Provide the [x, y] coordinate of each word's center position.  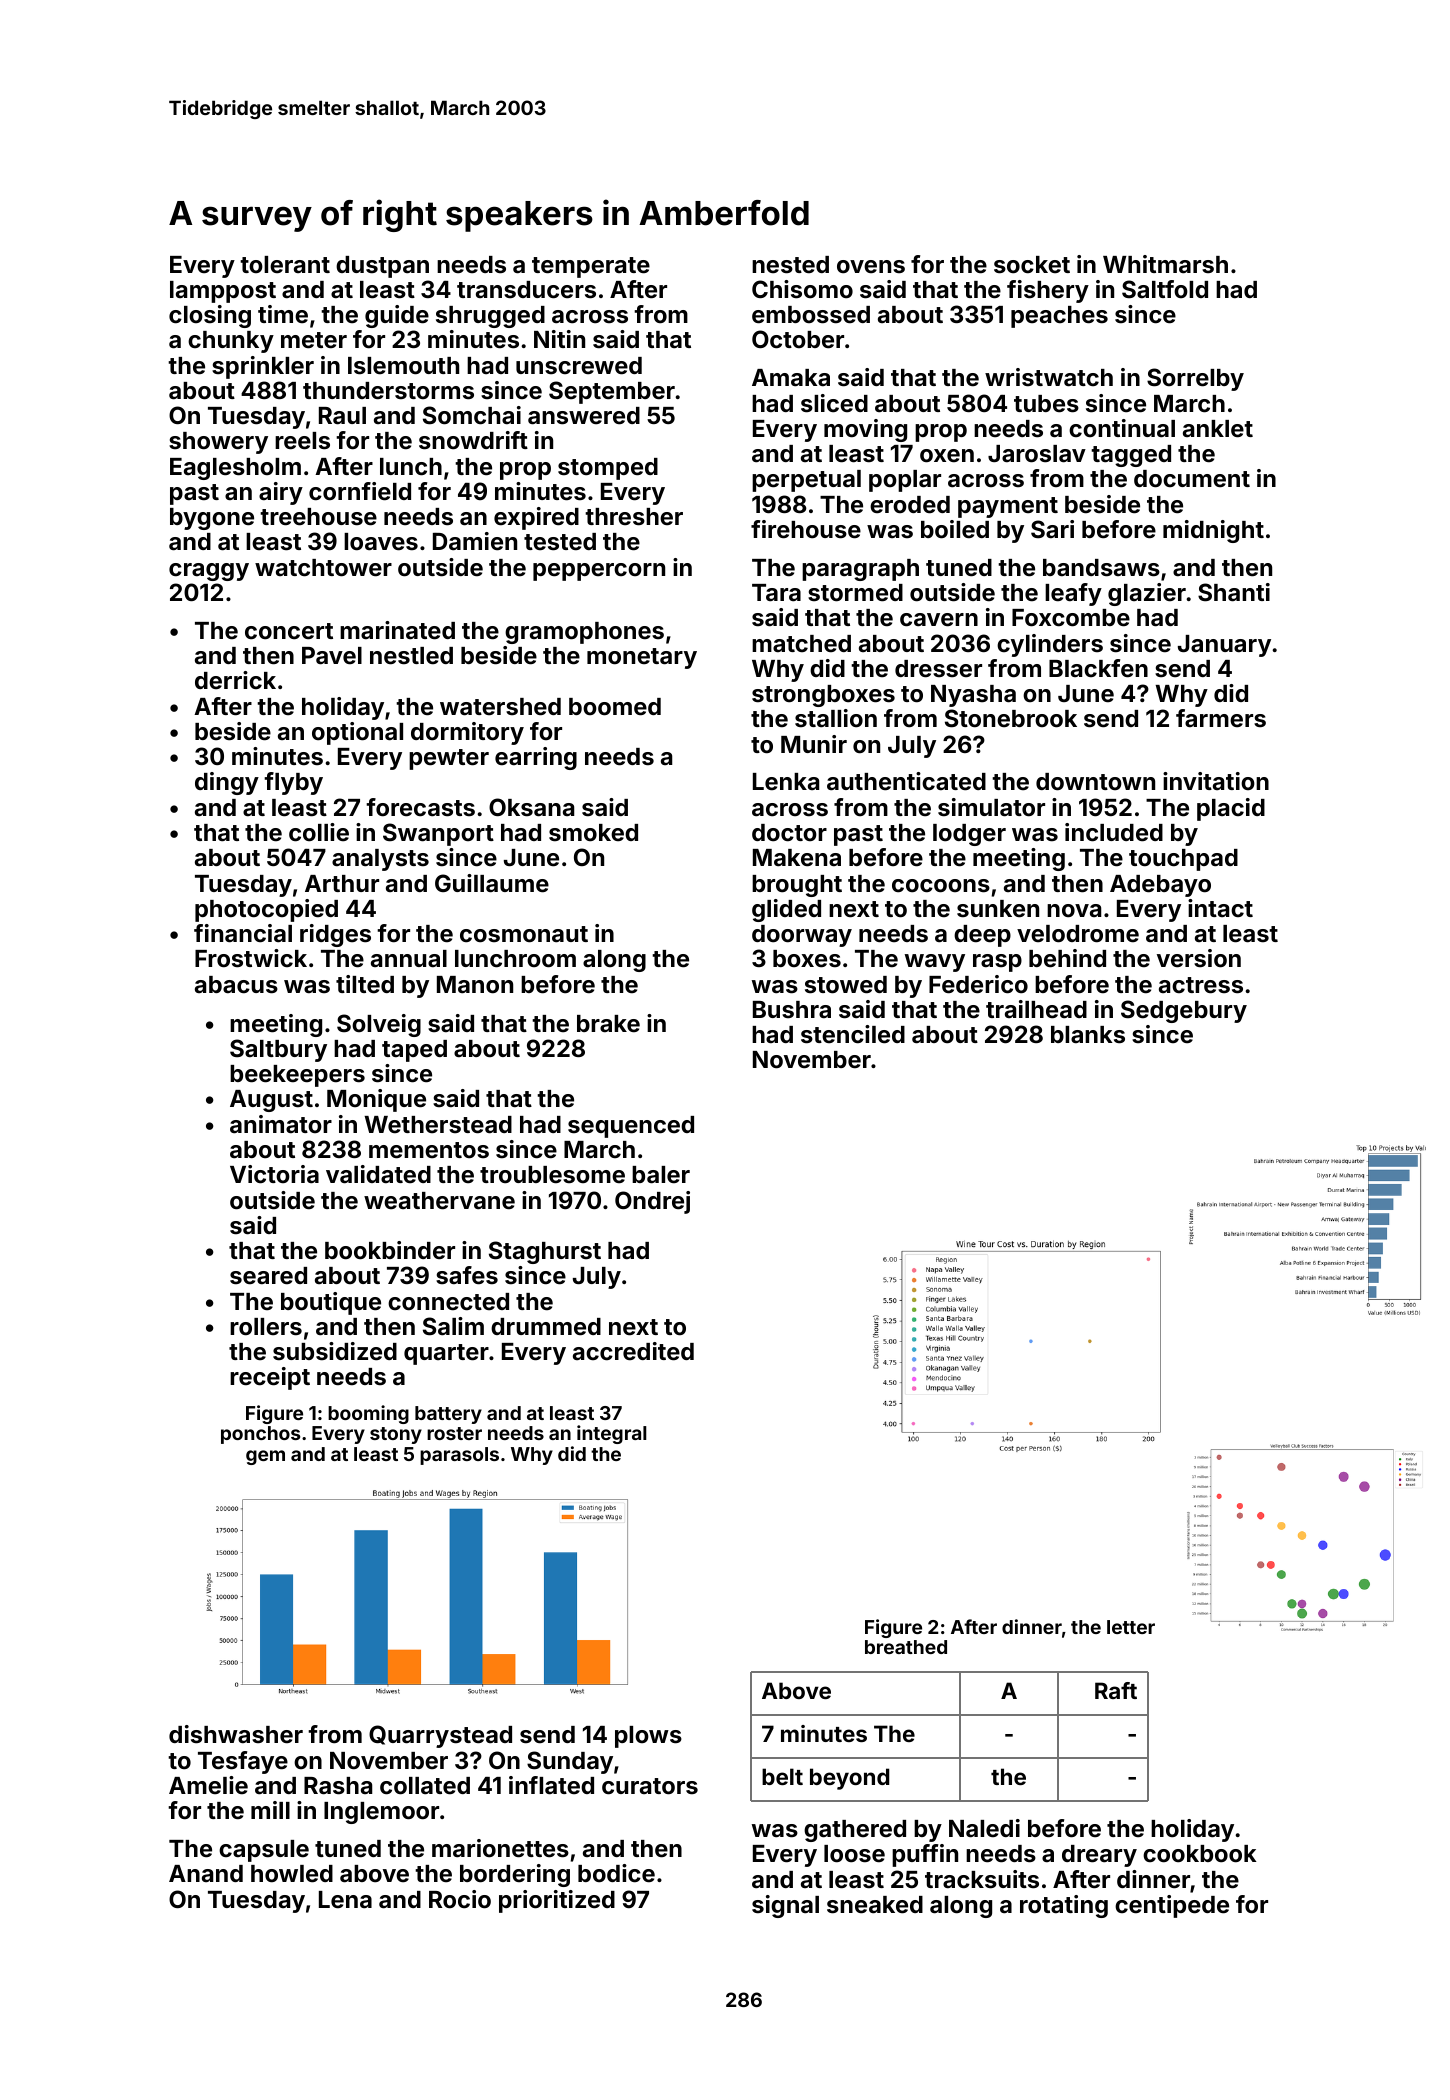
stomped [608, 469]
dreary [1099, 1856]
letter [1131, 1627]
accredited [633, 1351]
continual [1122, 428]
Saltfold [1165, 289]
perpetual [806, 481]
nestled [411, 656]
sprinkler [263, 367]
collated [425, 1786]
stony [396, 1435]
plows [648, 1737]
